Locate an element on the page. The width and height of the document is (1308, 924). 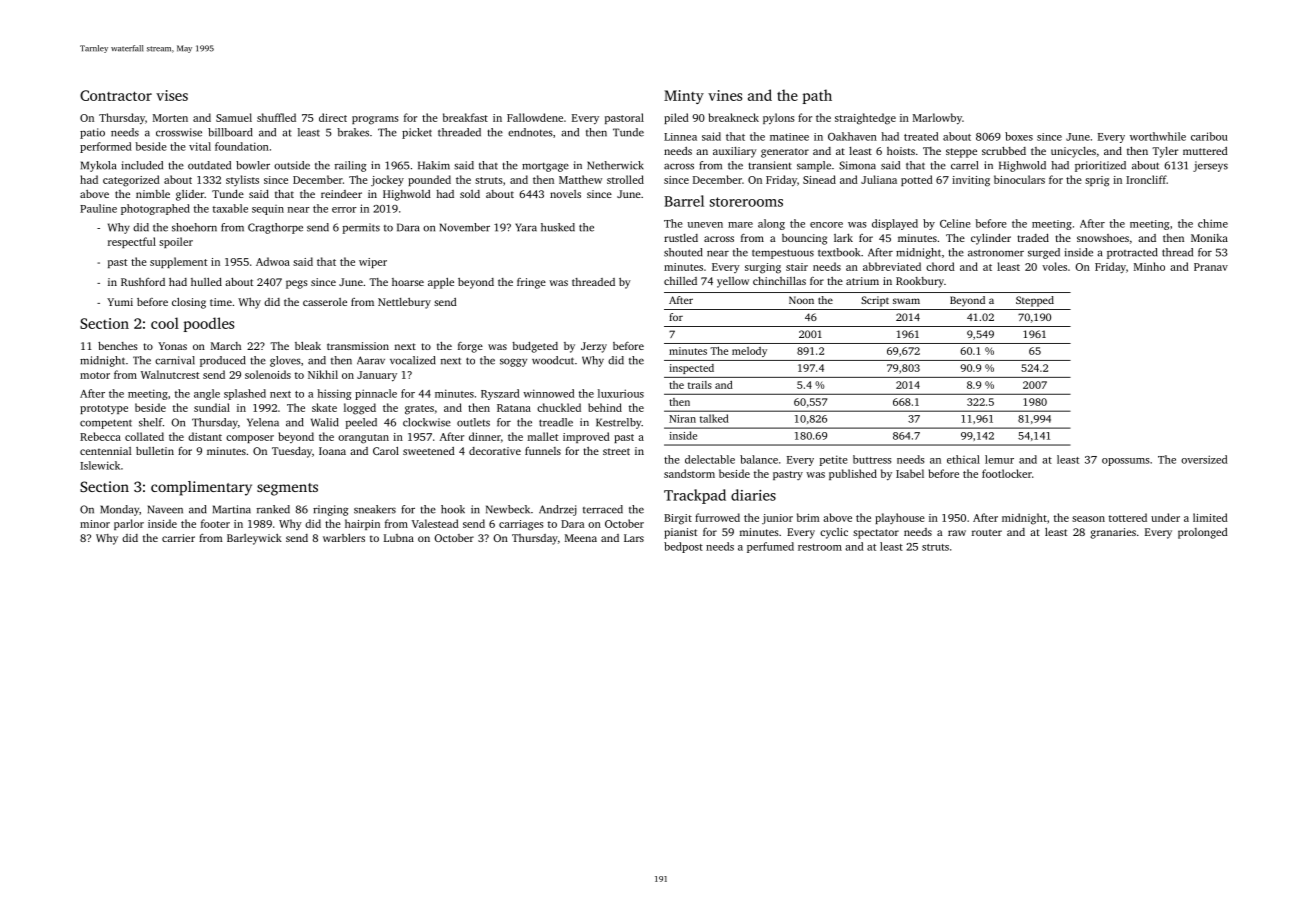
transmission is located at coordinates (358, 346).
